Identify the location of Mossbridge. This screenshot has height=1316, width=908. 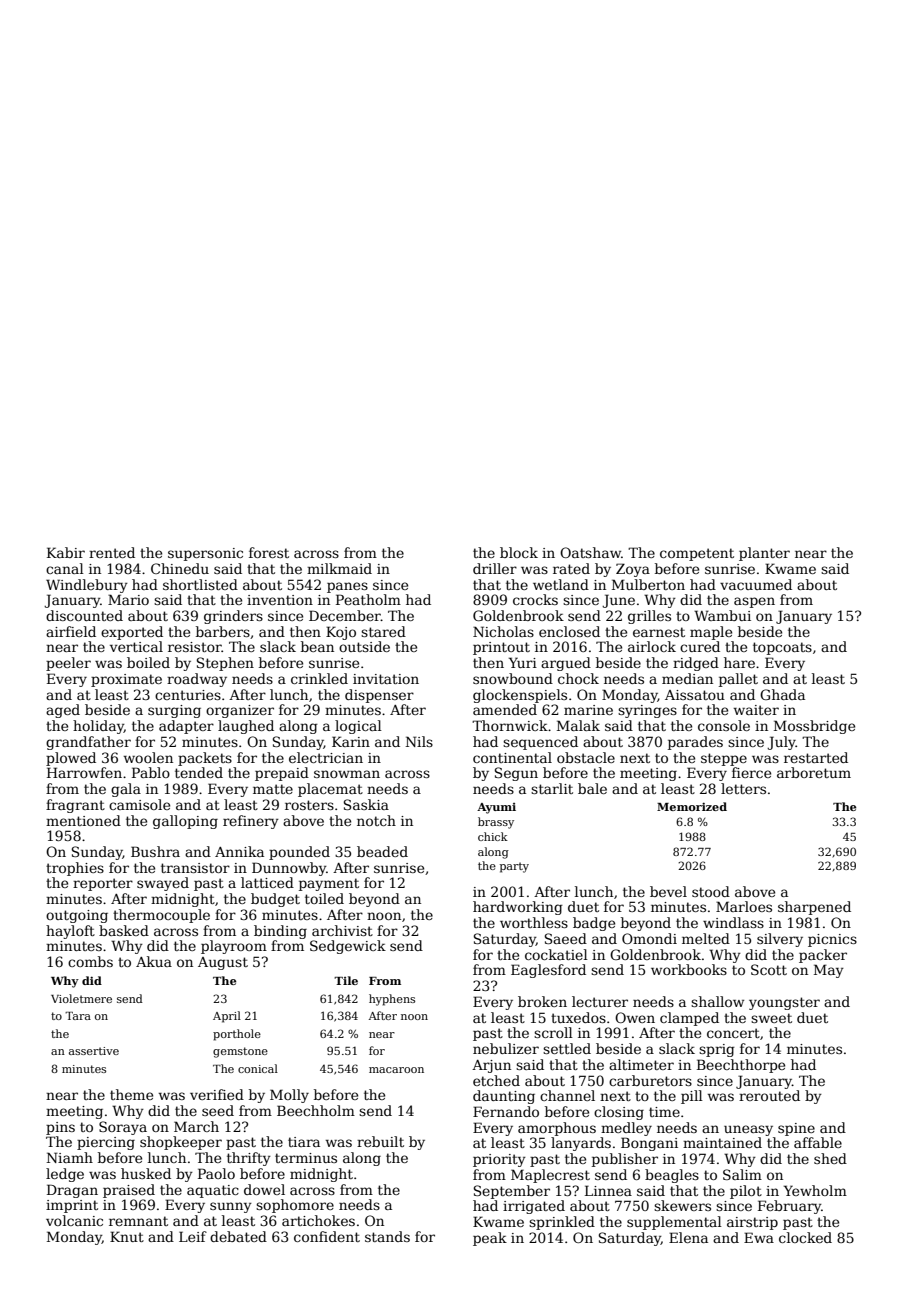
(814, 727).
